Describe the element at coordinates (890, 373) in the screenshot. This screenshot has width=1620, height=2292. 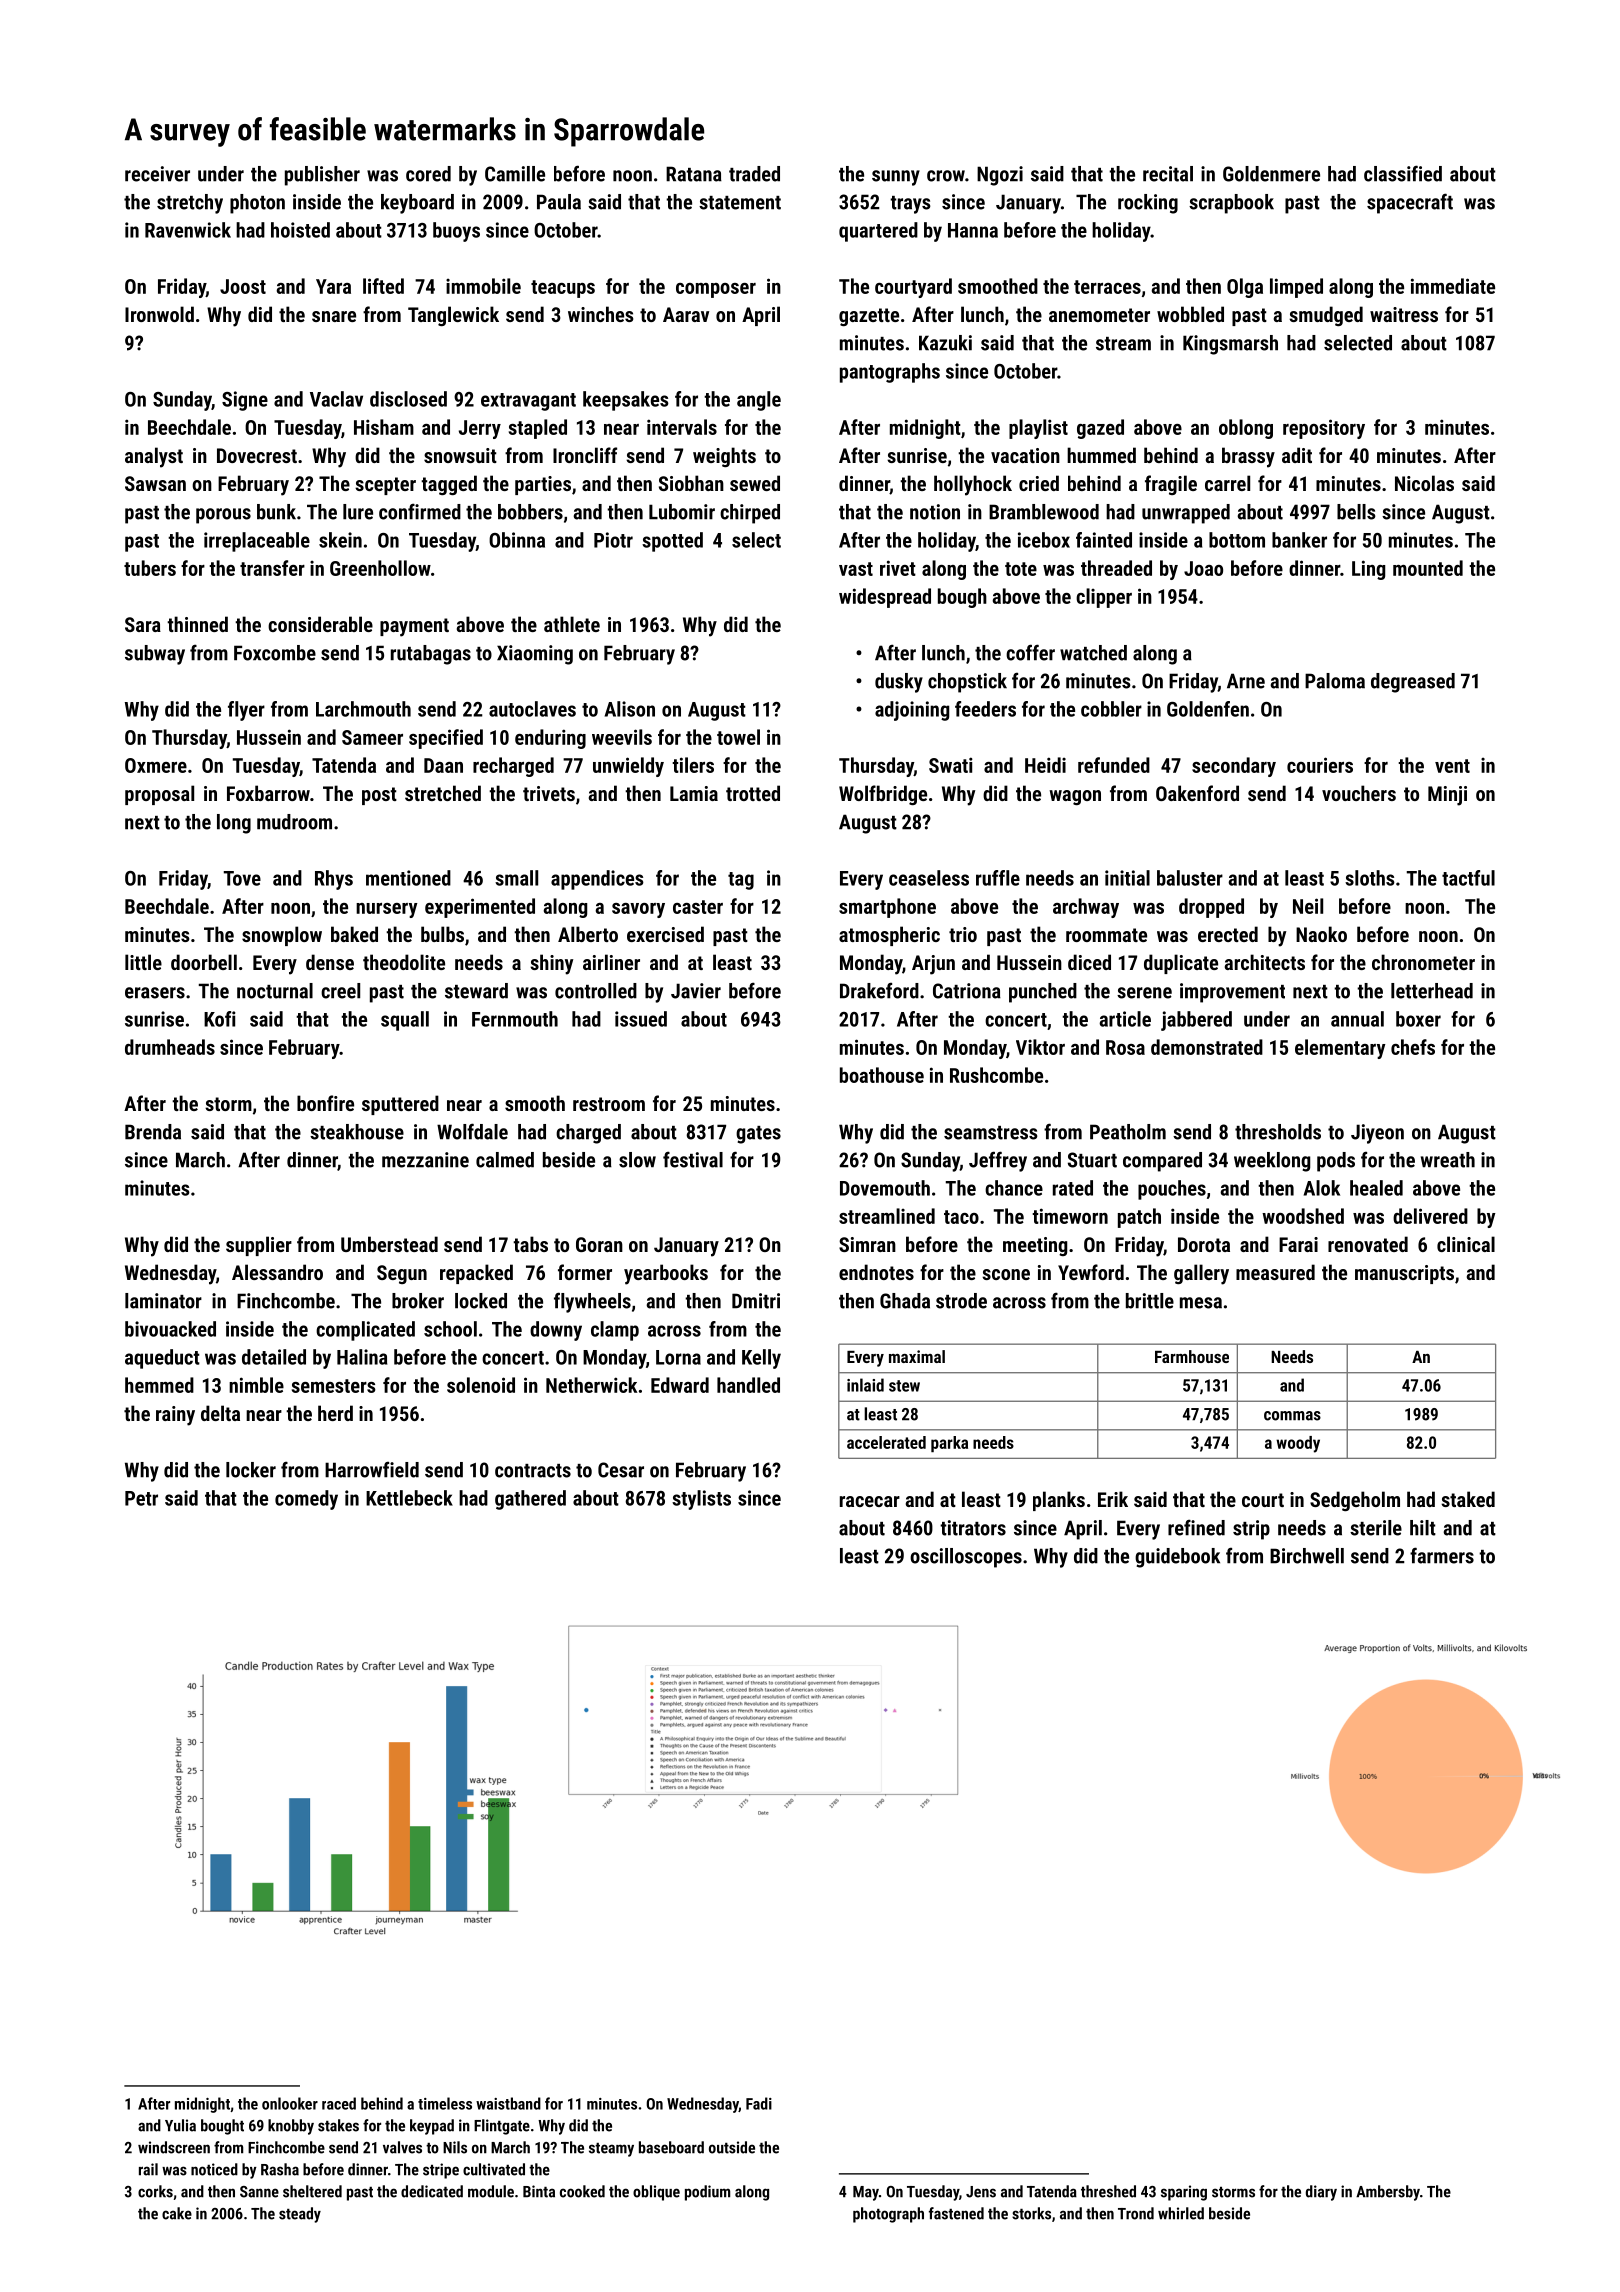
I see `pantographs` at that location.
